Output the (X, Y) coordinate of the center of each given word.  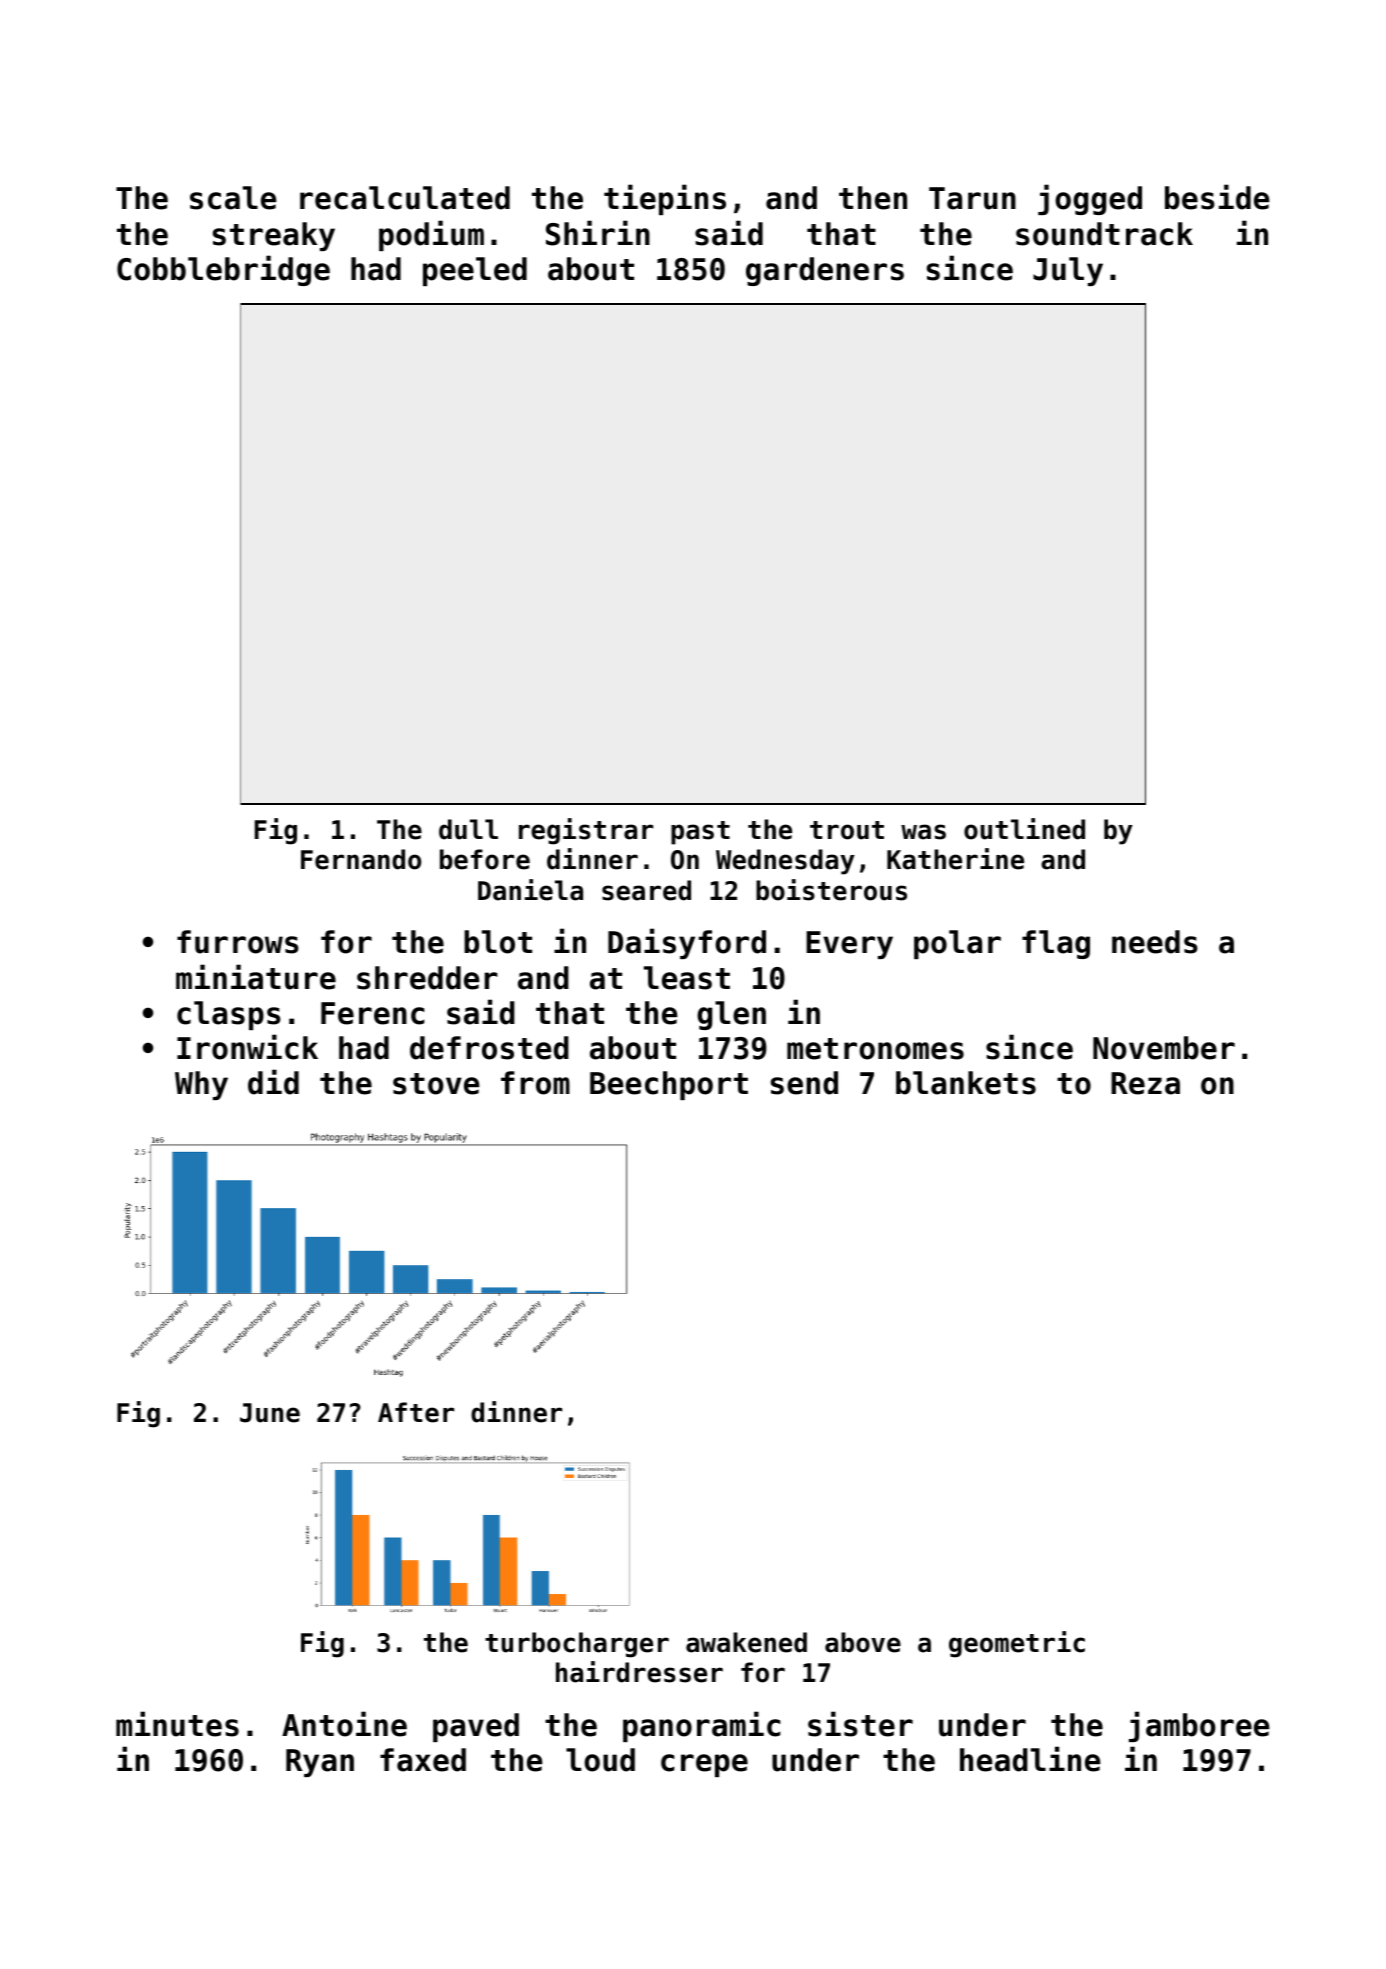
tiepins (665, 199)
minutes (177, 1724)
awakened (746, 1642)
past (700, 833)
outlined (1024, 829)
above (863, 1642)
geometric (1017, 1644)
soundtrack (1104, 234)
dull (468, 829)
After (416, 1412)
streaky (274, 236)
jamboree (1199, 1726)
